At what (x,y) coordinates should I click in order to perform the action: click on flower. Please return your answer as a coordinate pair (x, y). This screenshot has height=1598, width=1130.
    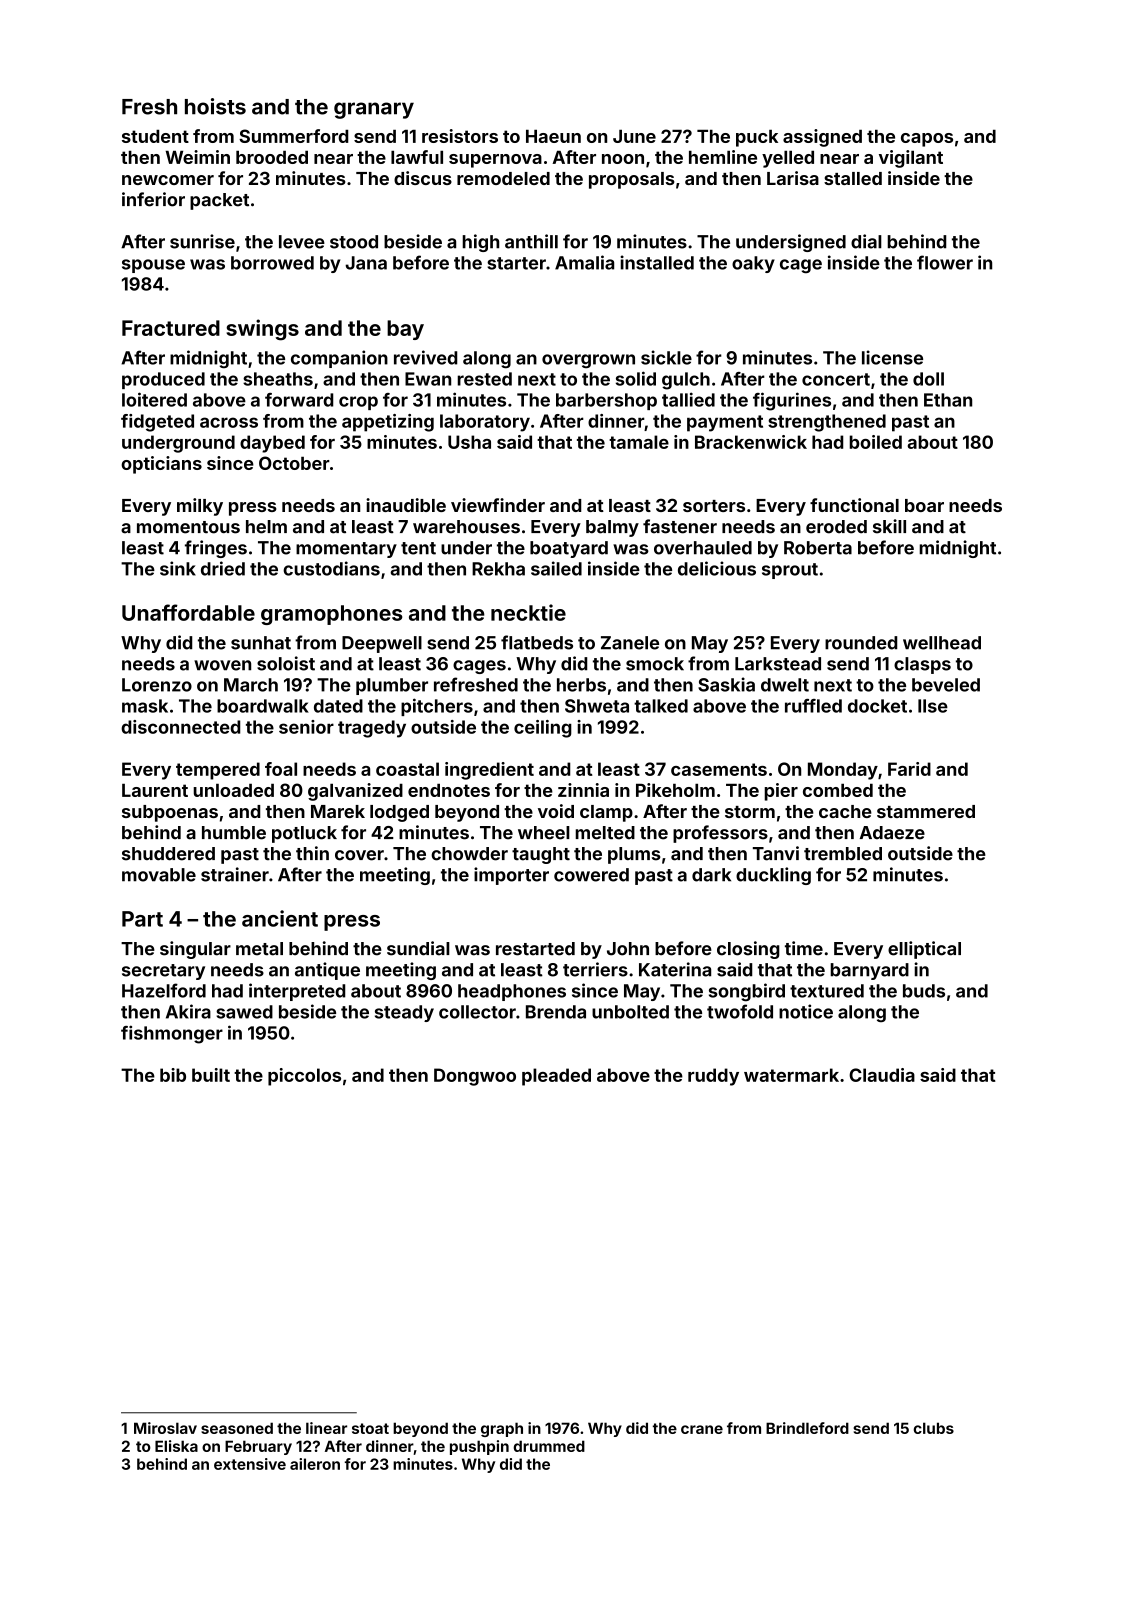
    Looking at the image, I should click on (945, 262).
